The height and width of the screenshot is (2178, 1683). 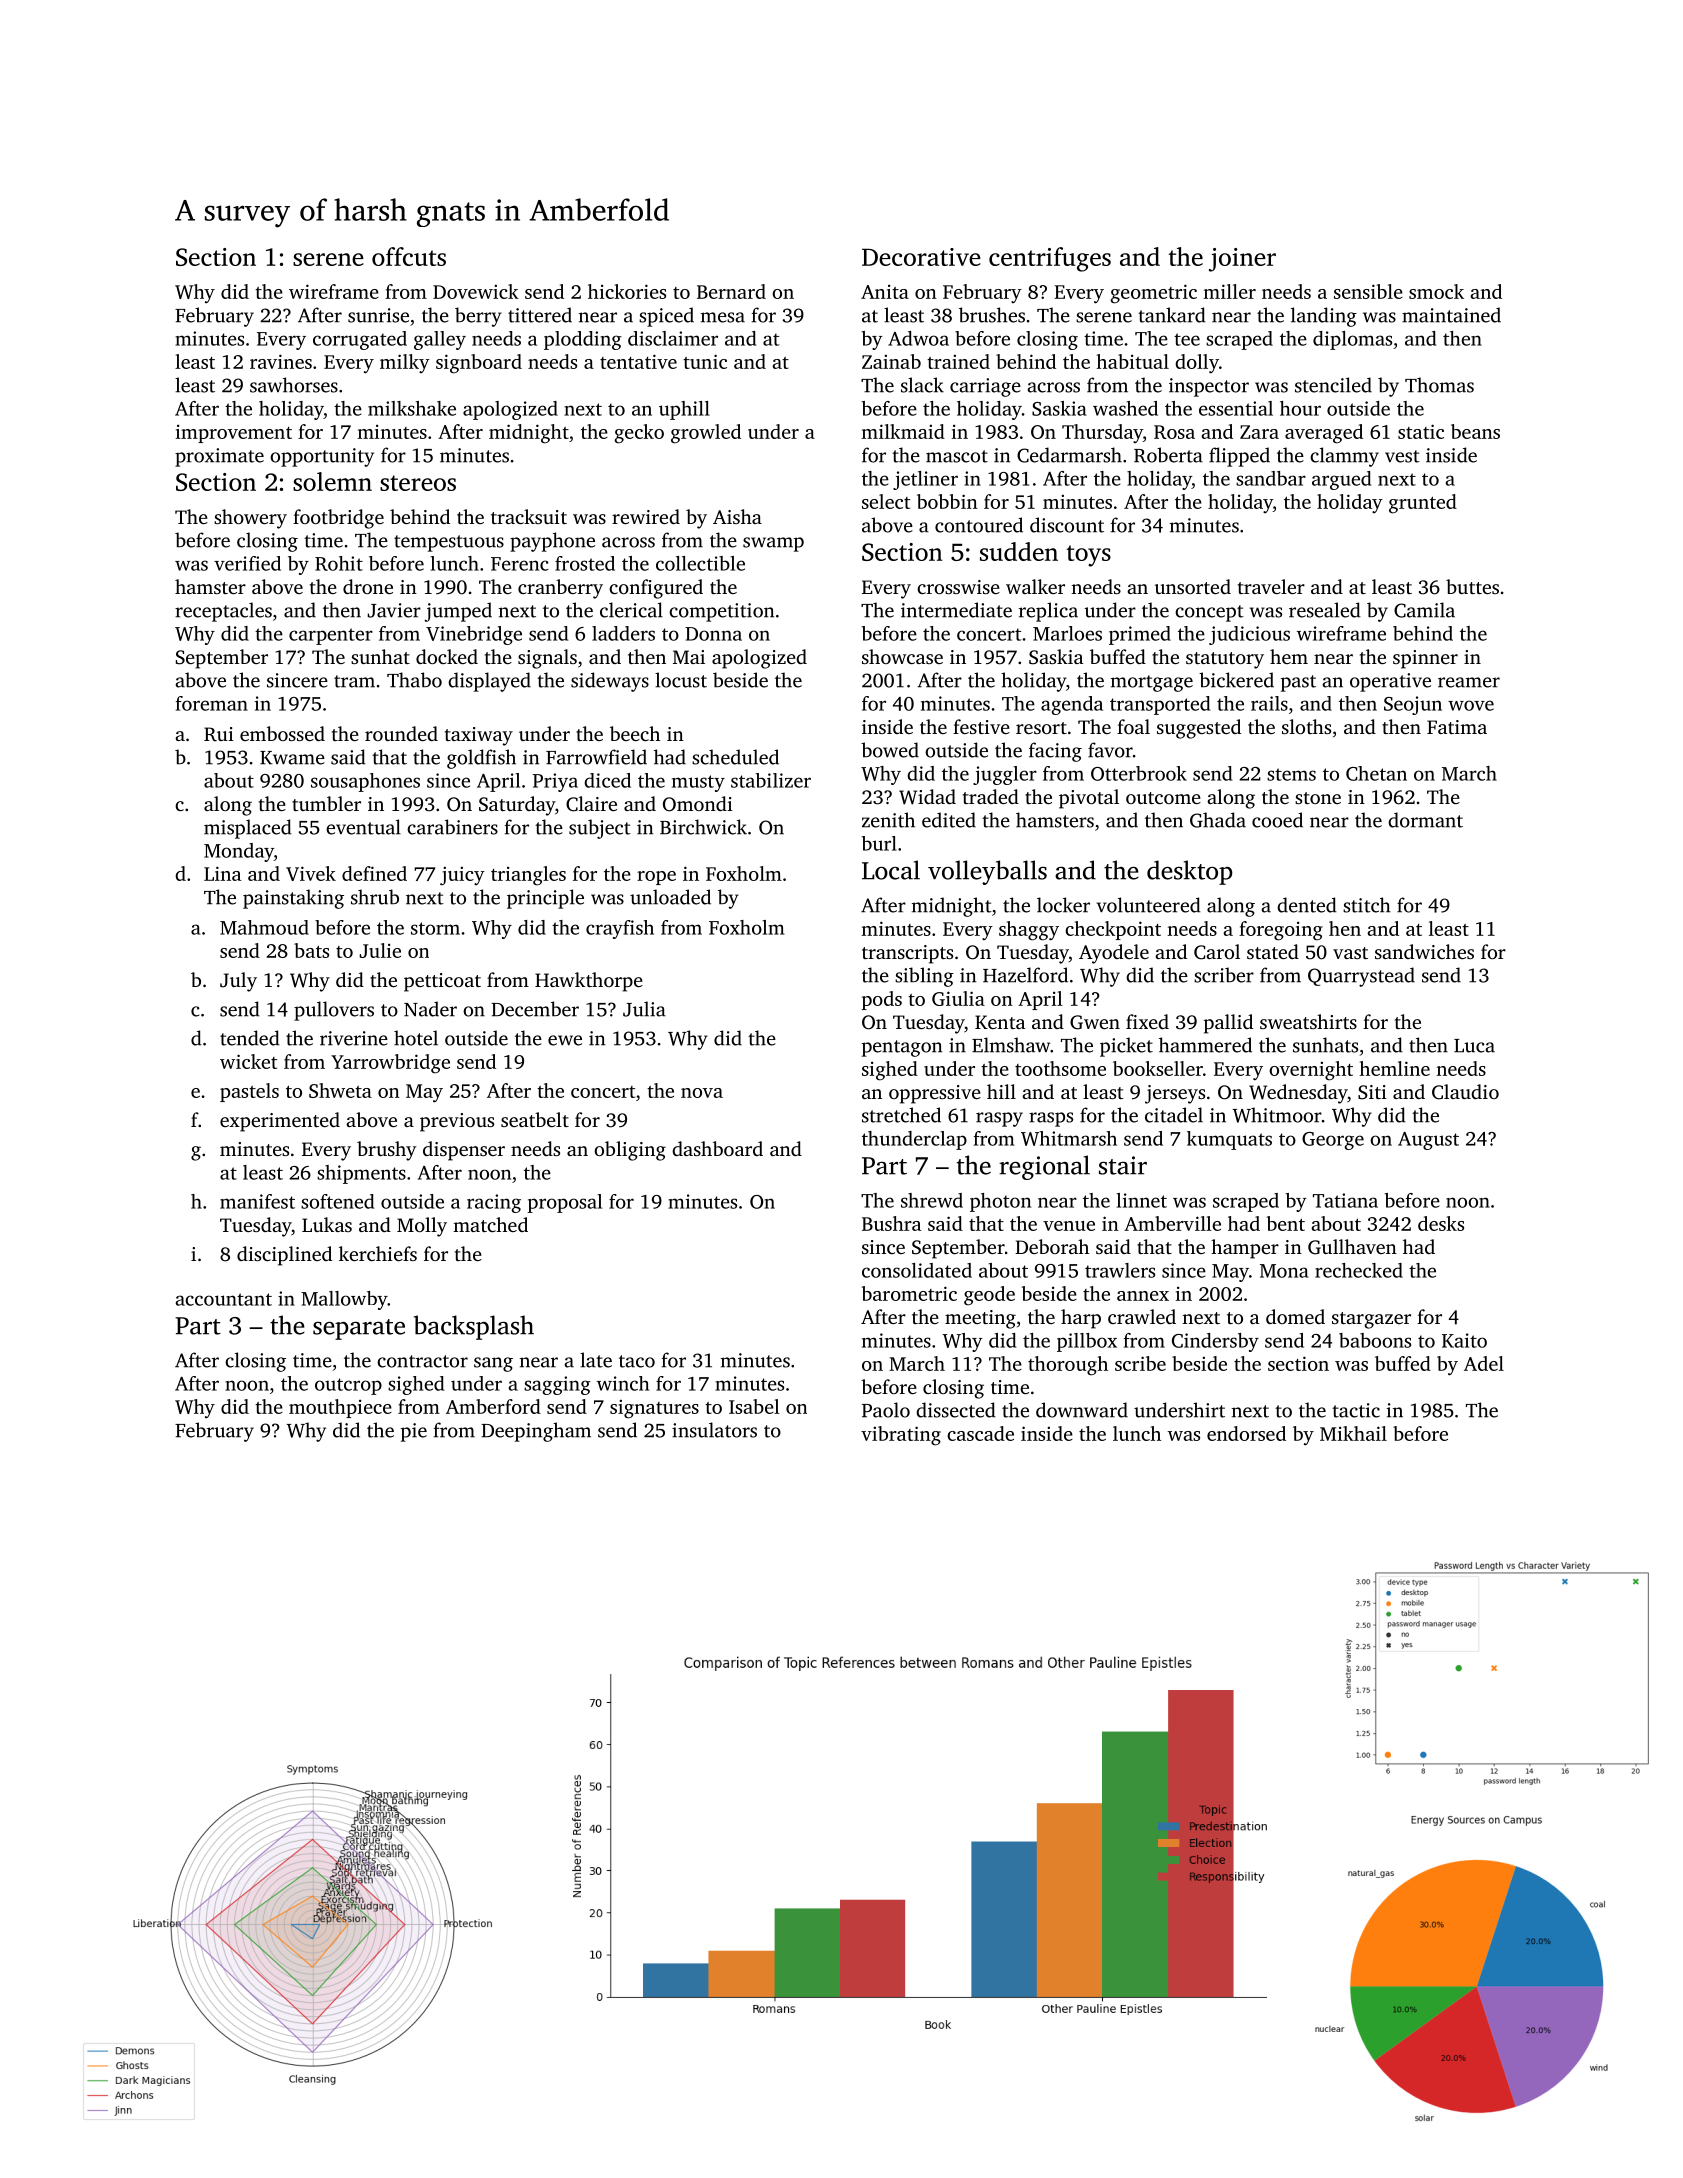 What do you see at coordinates (890, 750) in the screenshot?
I see `bowed` at bounding box center [890, 750].
